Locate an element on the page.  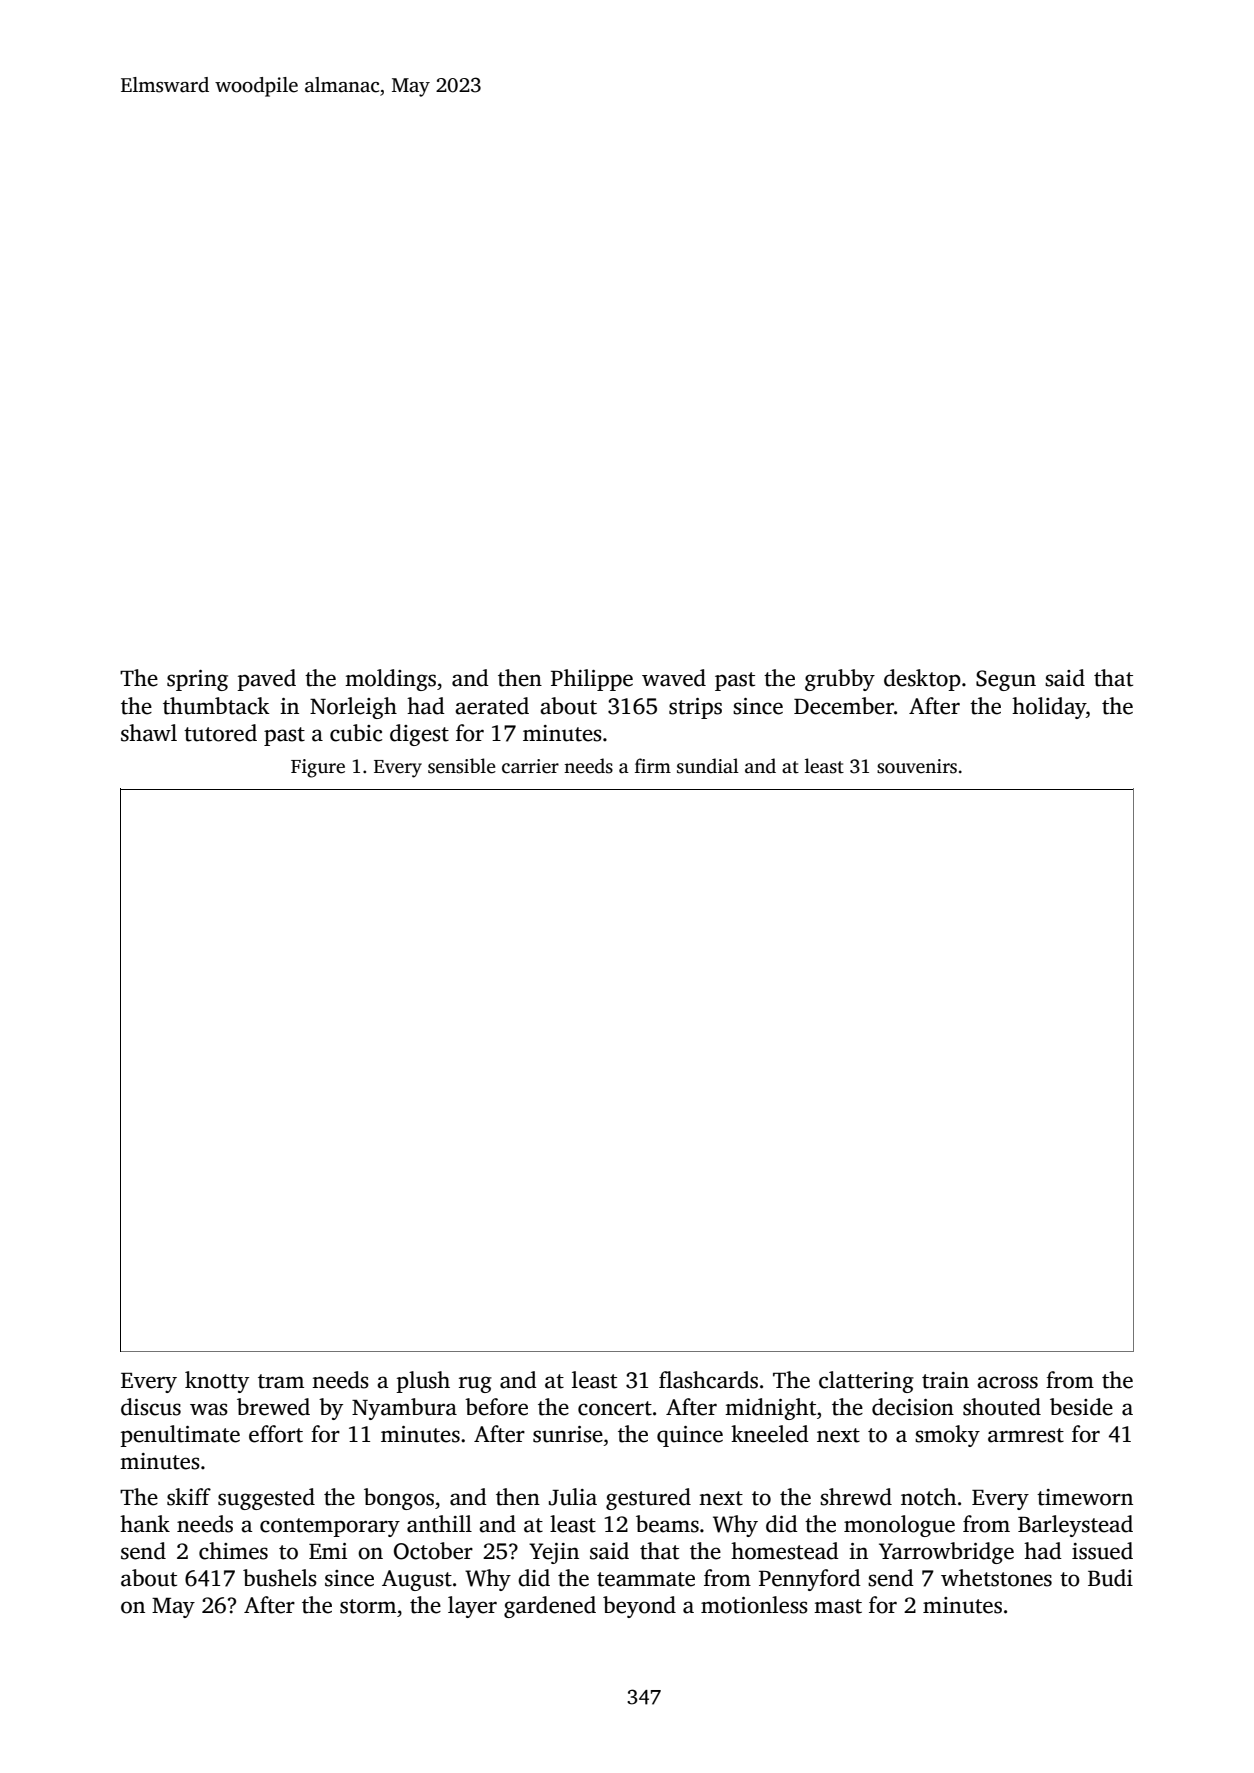
sundial is located at coordinates (708, 766).
